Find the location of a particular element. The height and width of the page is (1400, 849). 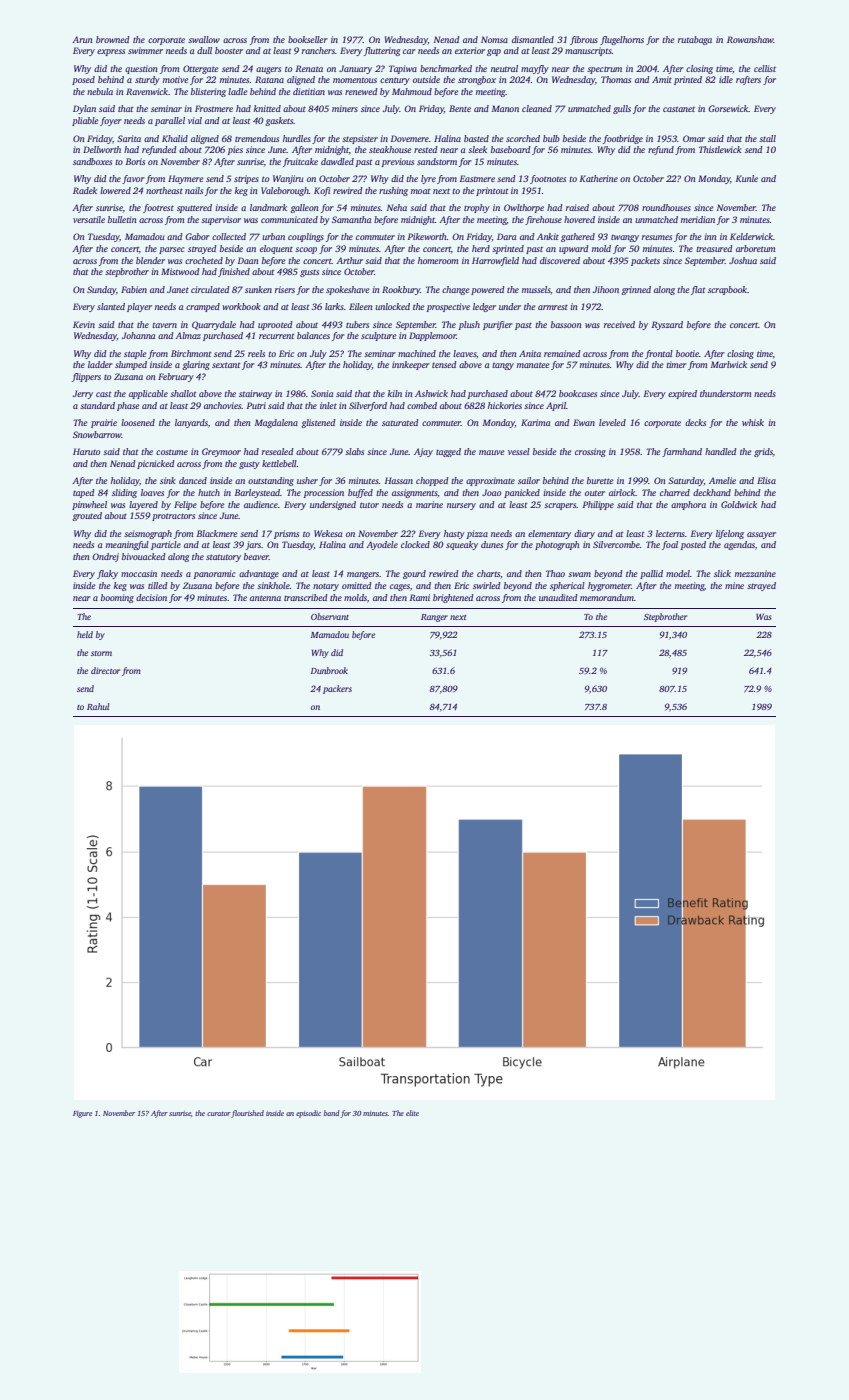

held is located at coordinates (85, 634).
